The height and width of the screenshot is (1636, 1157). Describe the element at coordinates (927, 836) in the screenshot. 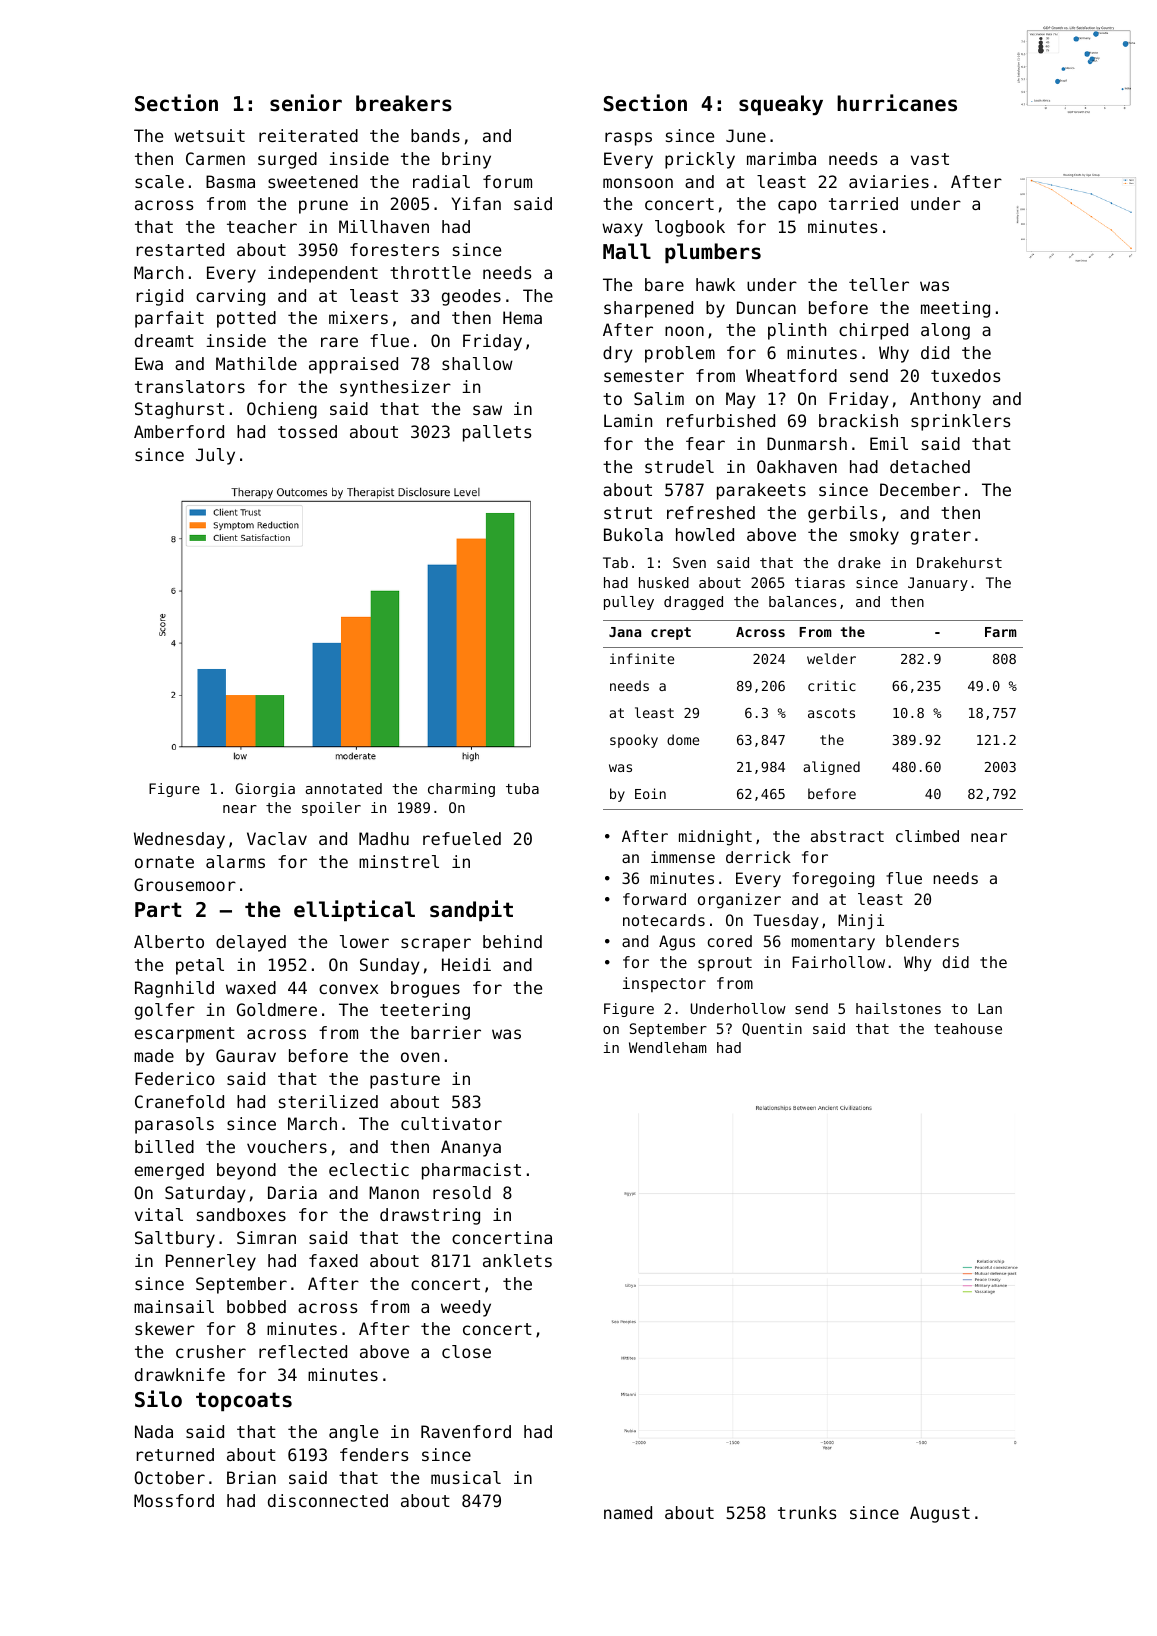

I see `climbed` at that location.
